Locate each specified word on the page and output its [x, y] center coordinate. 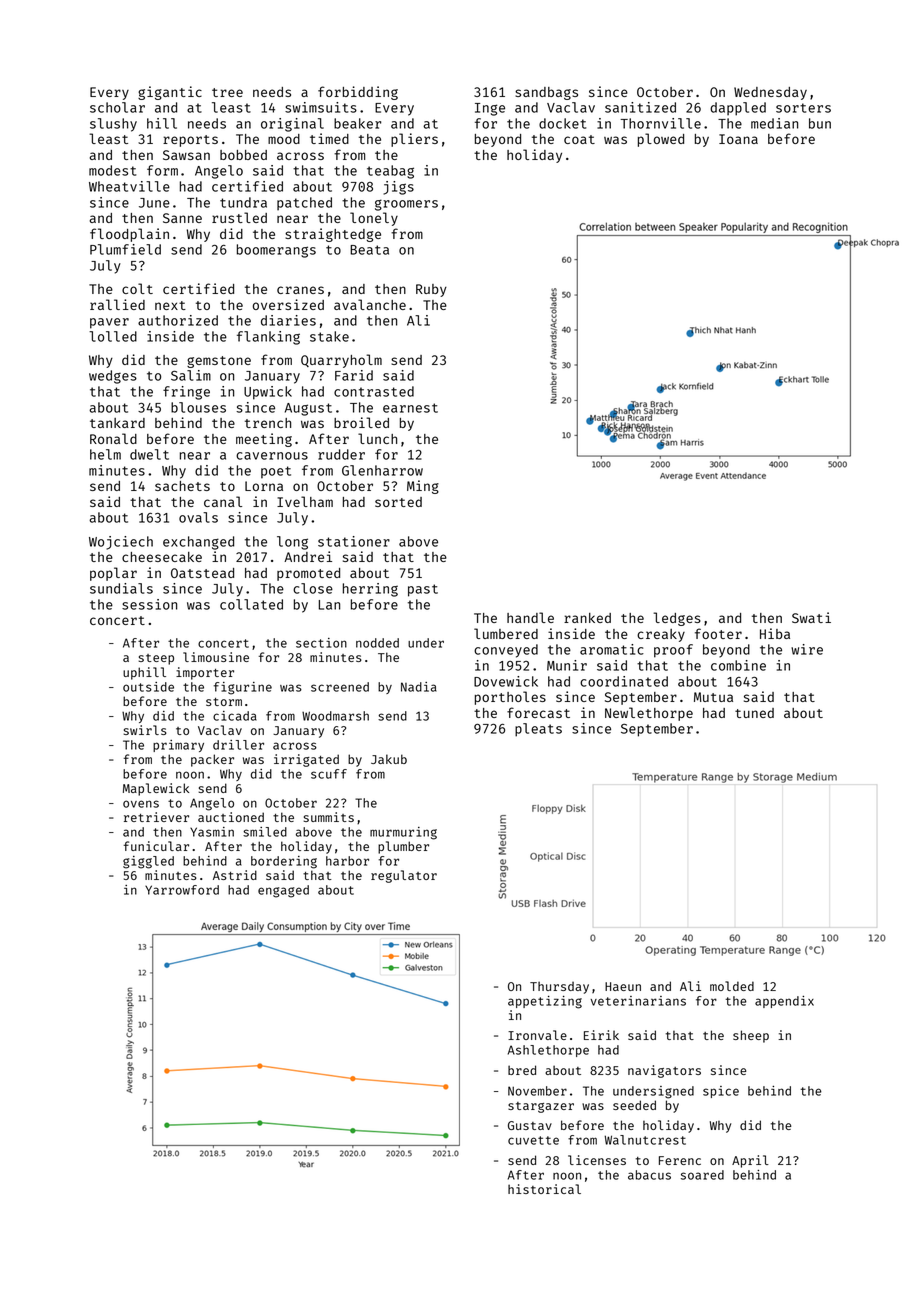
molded [732, 986]
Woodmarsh [335, 716]
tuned [754, 713]
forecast [538, 712]
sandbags [546, 93]
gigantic [170, 93]
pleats [538, 730]
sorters [803, 108]
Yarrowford [182, 890]
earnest [410, 408]
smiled [265, 832]
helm [105, 454]
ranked [587, 618]
